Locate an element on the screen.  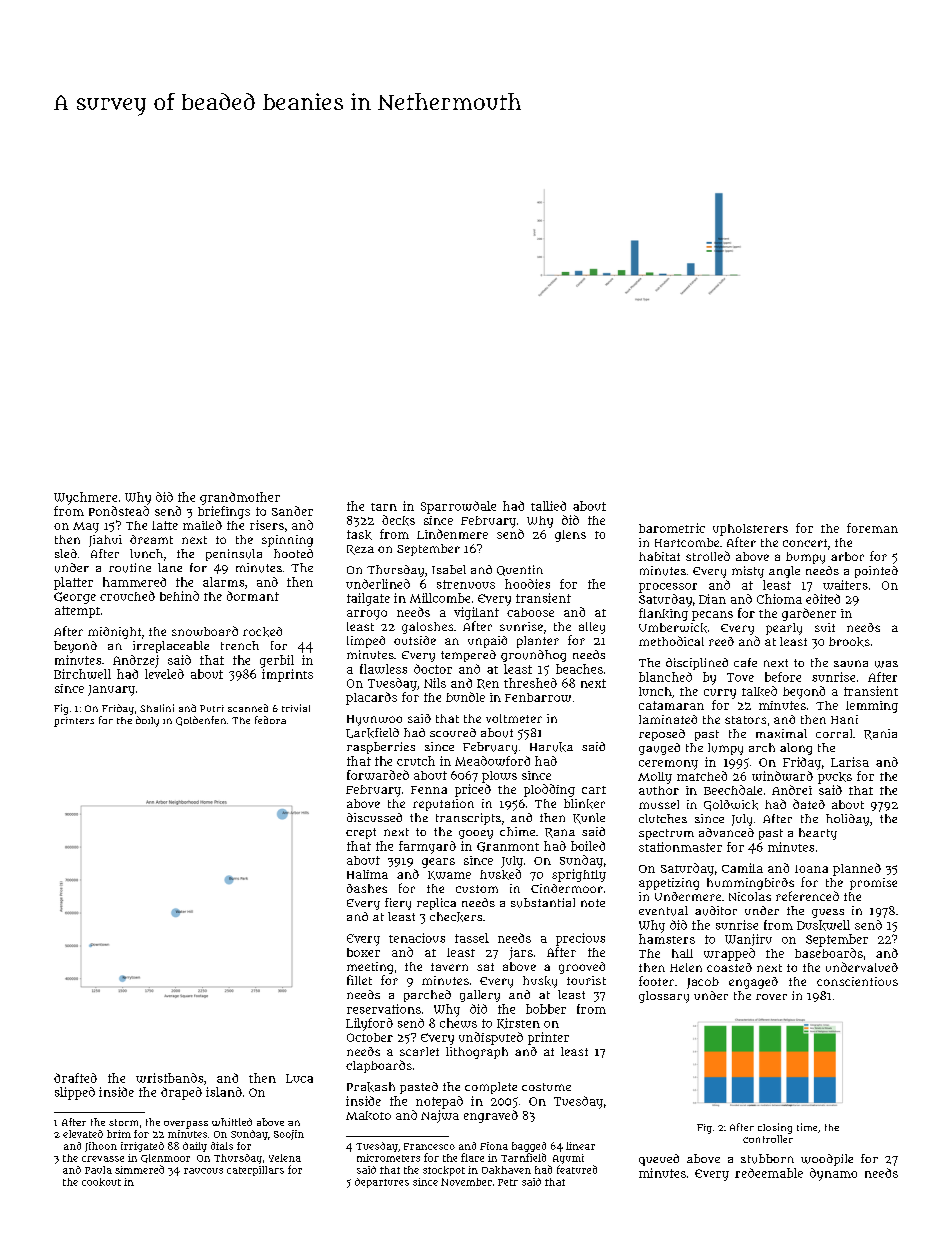
blinker is located at coordinates (584, 804).
